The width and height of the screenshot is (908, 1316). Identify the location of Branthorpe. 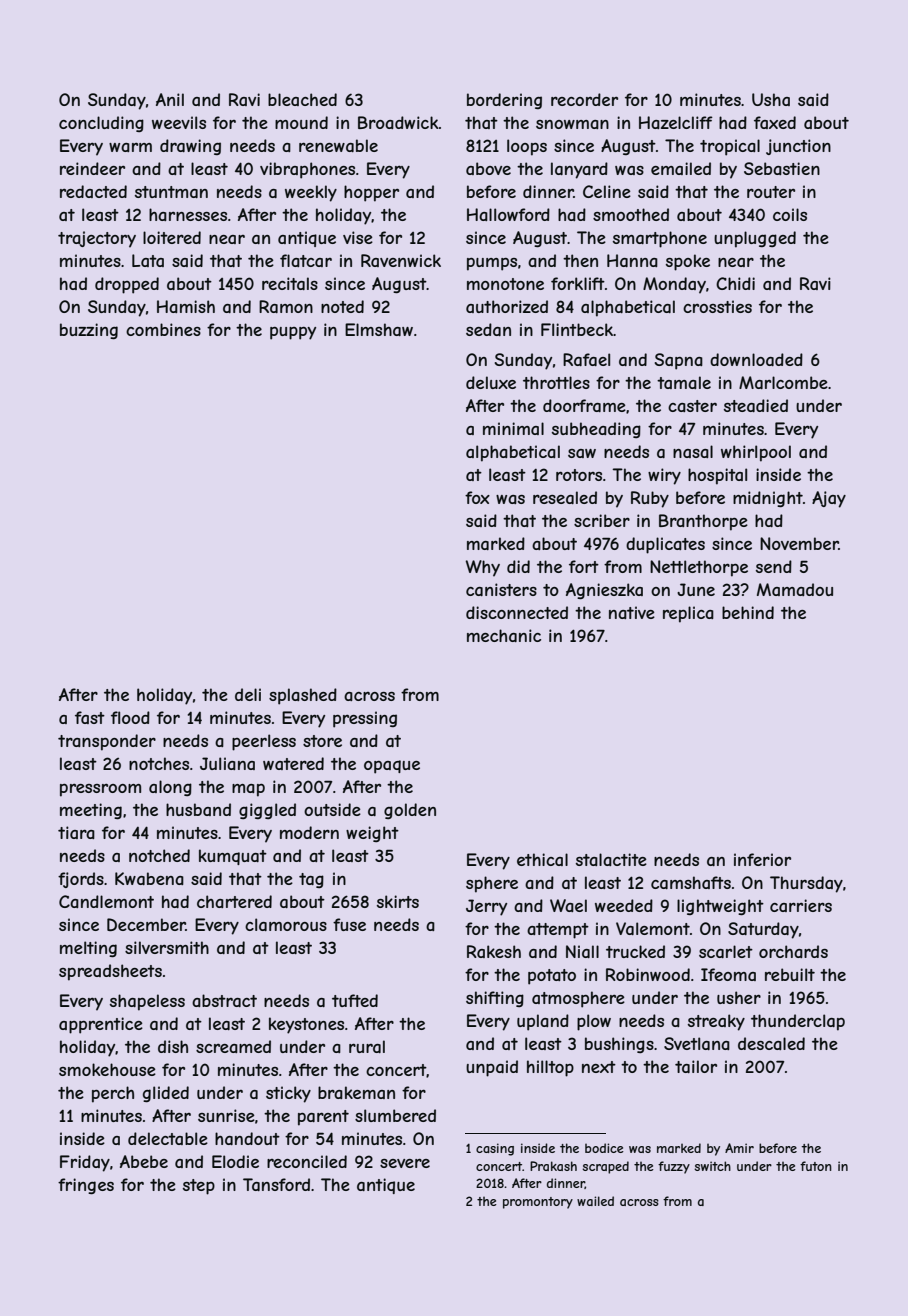
(703, 522).
